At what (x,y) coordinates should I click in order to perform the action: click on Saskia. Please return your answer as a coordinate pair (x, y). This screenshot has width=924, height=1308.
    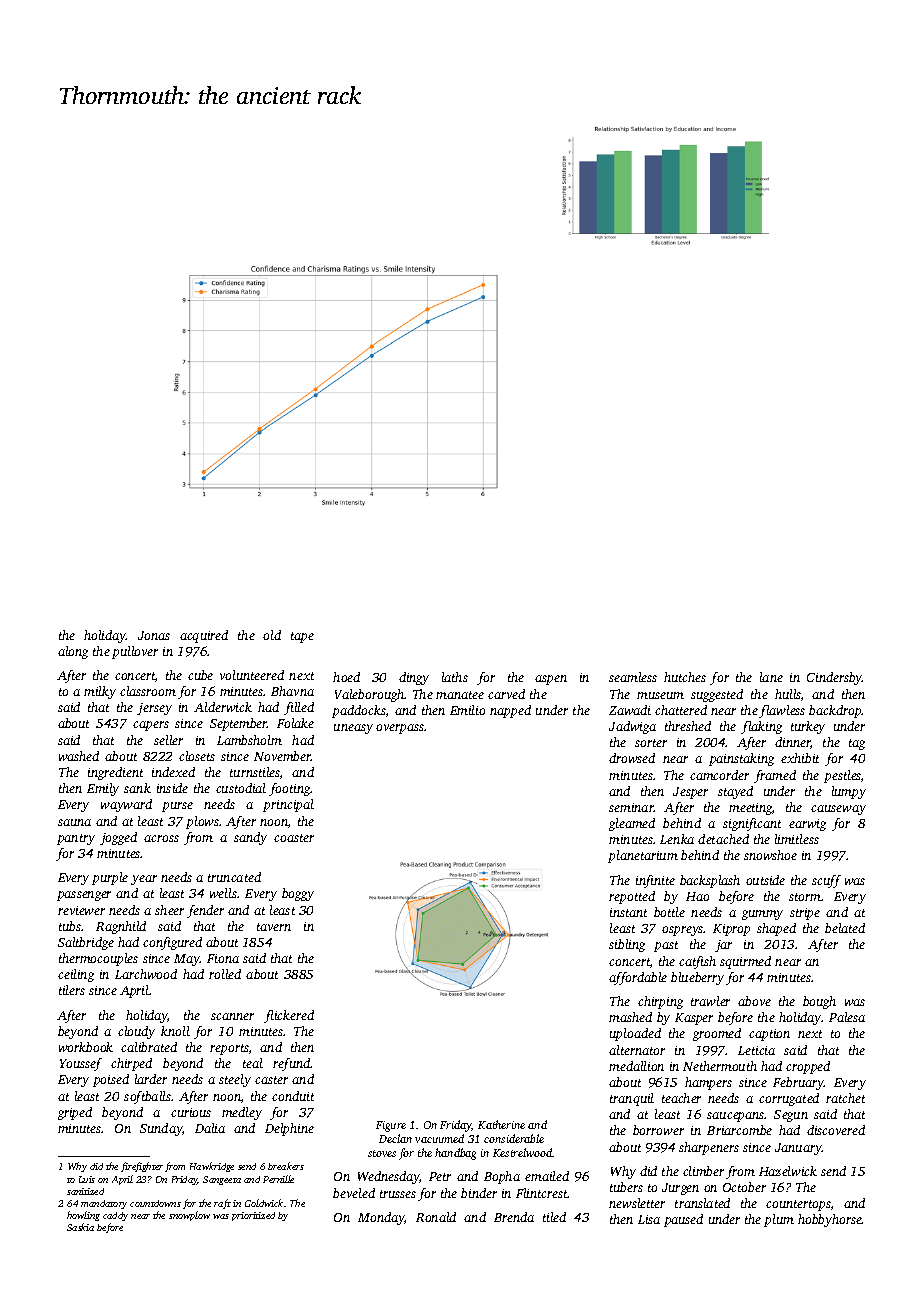
    Looking at the image, I should click on (80, 1227).
